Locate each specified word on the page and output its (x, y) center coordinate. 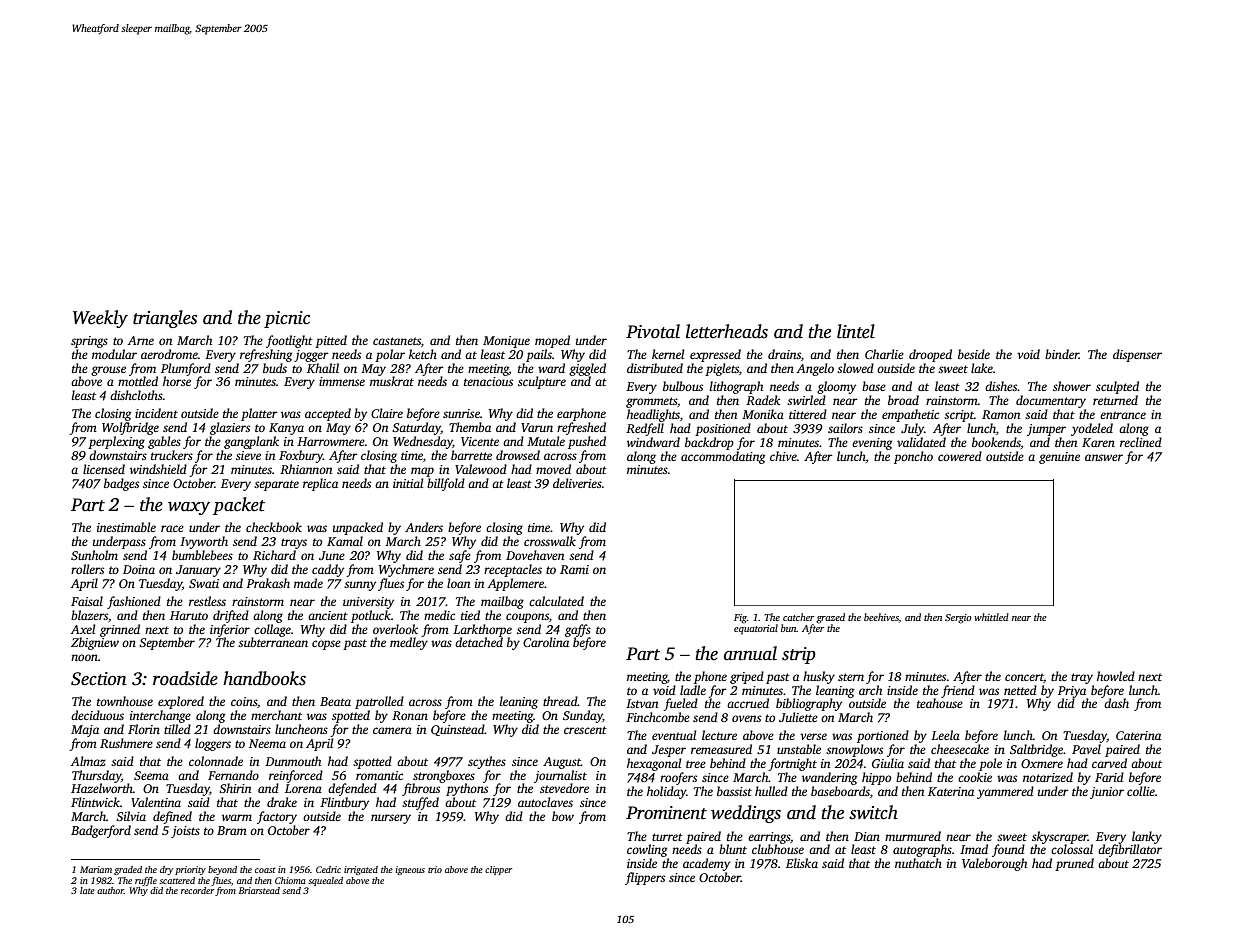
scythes (487, 762)
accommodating (723, 457)
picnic (287, 319)
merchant (276, 715)
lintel (856, 331)
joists (185, 832)
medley (409, 643)
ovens (746, 718)
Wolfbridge (130, 428)
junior (1107, 793)
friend (958, 691)
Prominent (666, 813)
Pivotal (653, 331)
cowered (960, 456)
